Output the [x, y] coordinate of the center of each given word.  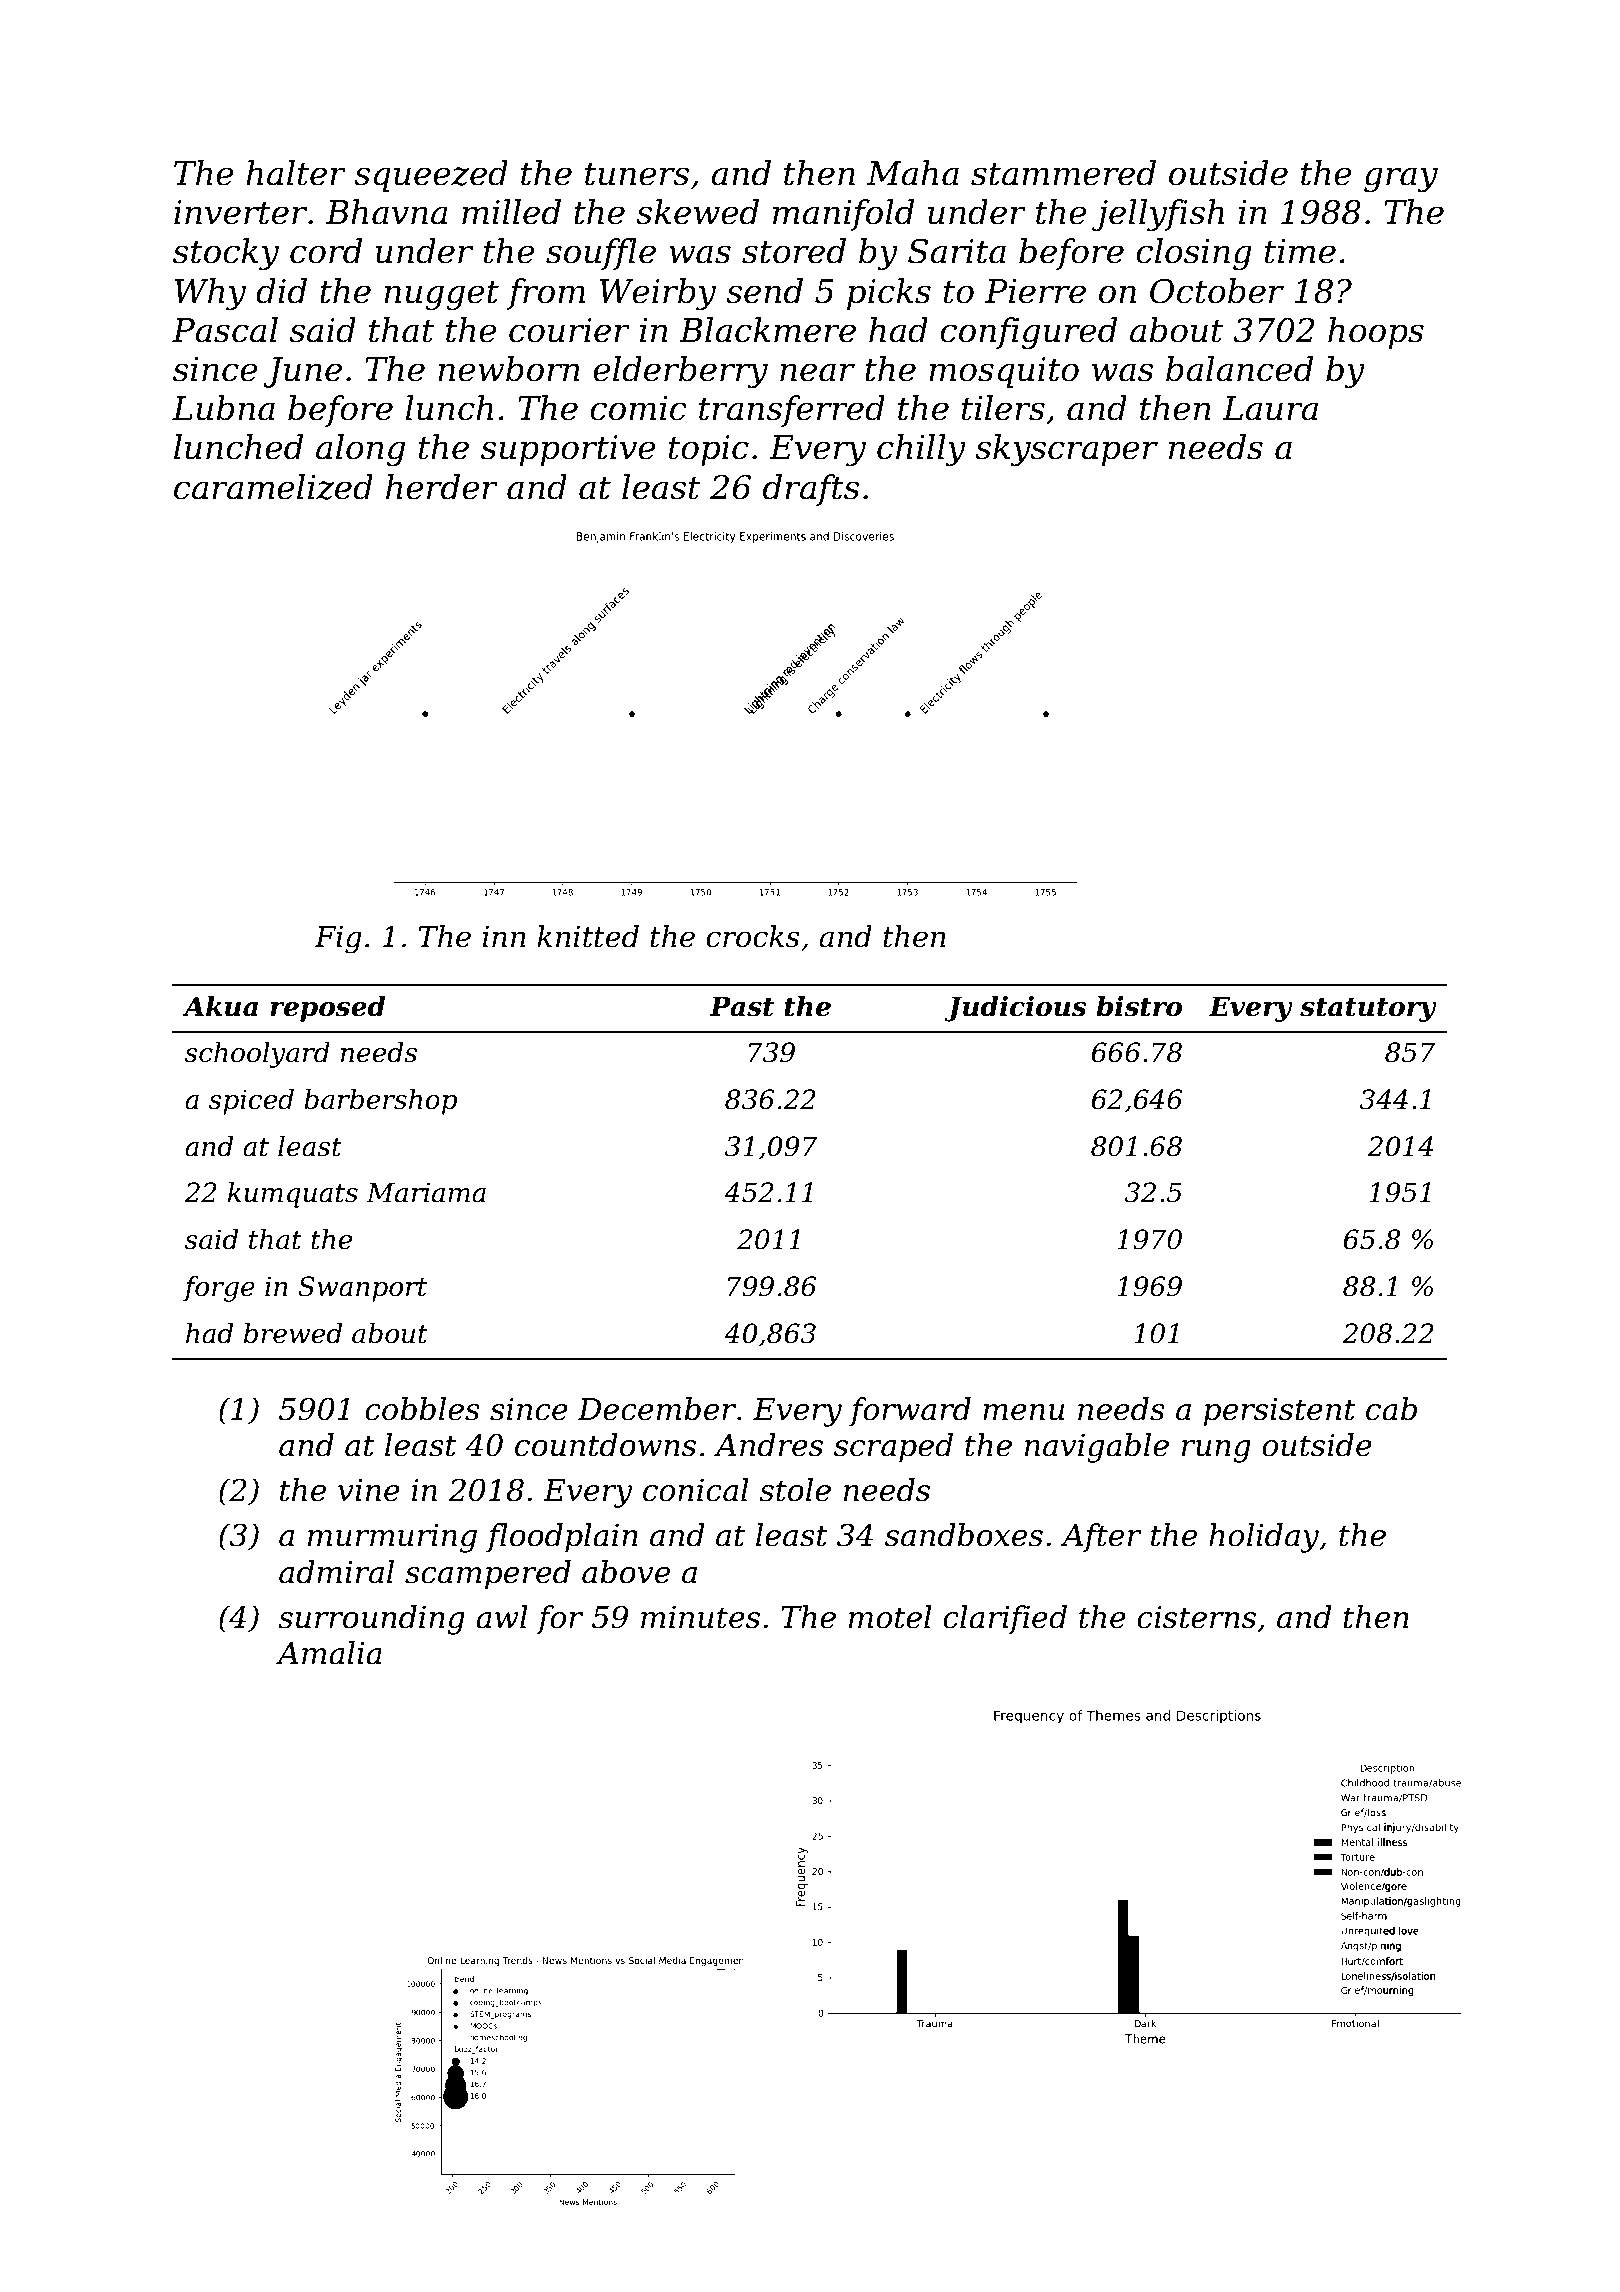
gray [1401, 180]
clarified [1005, 1619]
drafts [811, 490]
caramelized [273, 487]
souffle [601, 254]
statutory [1368, 1010]
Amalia [329, 1653]
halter [296, 173]
